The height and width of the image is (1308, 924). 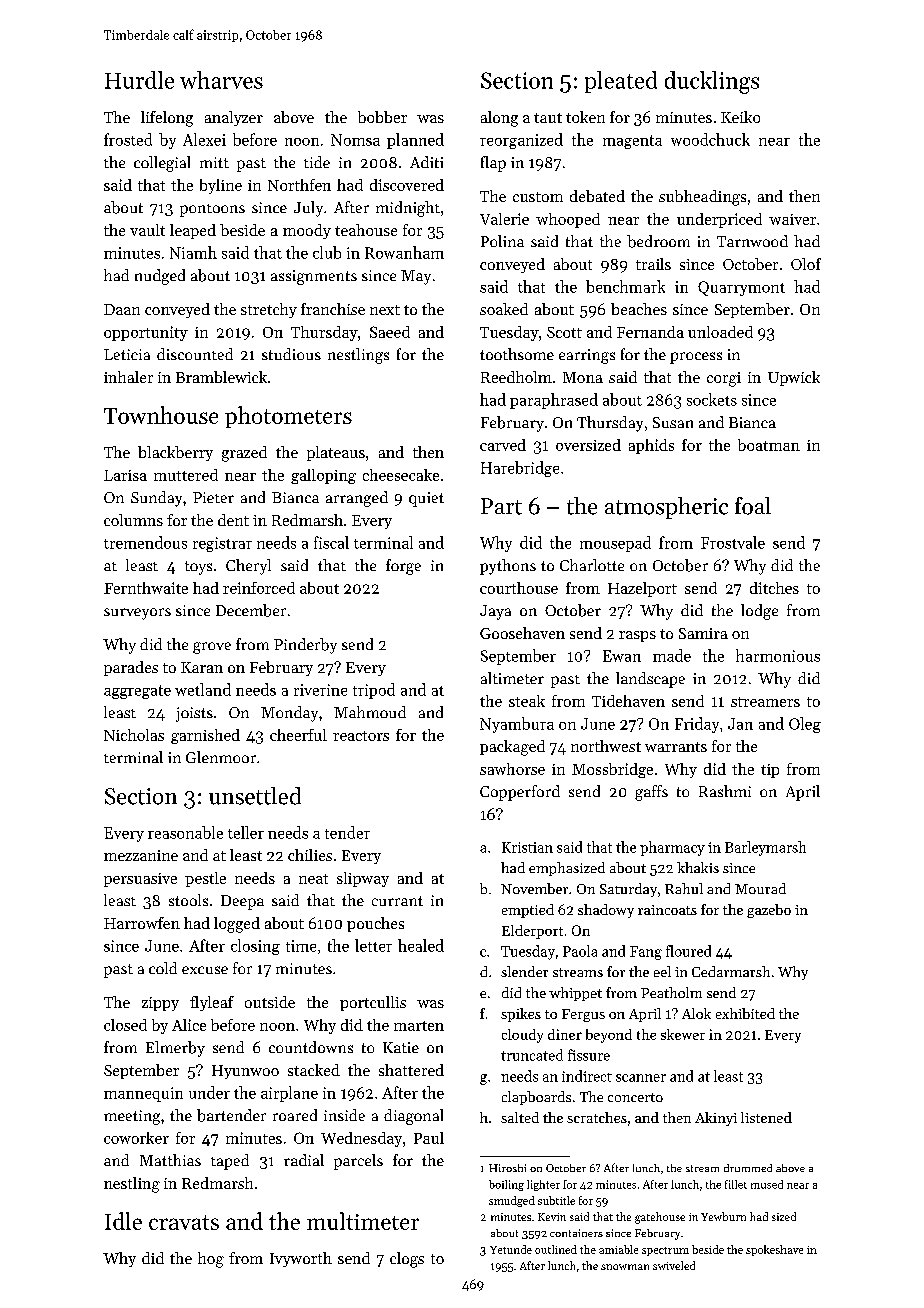 I want to click on boatman, so click(x=769, y=445).
